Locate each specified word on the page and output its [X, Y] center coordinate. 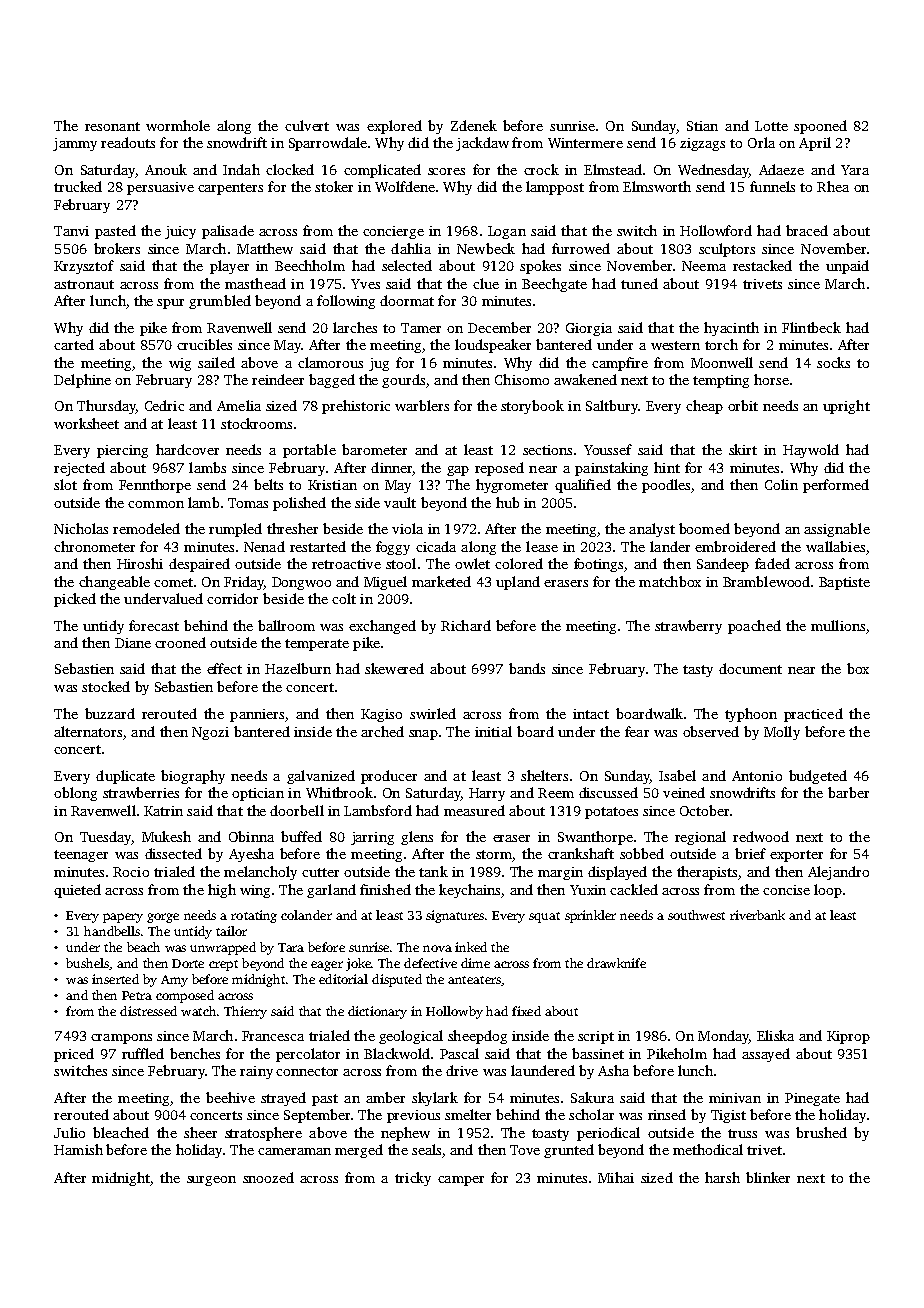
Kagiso [381, 715]
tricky [413, 1179]
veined [684, 792]
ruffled [143, 1053]
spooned [820, 127]
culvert [307, 125]
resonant [112, 126]
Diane [133, 643]
